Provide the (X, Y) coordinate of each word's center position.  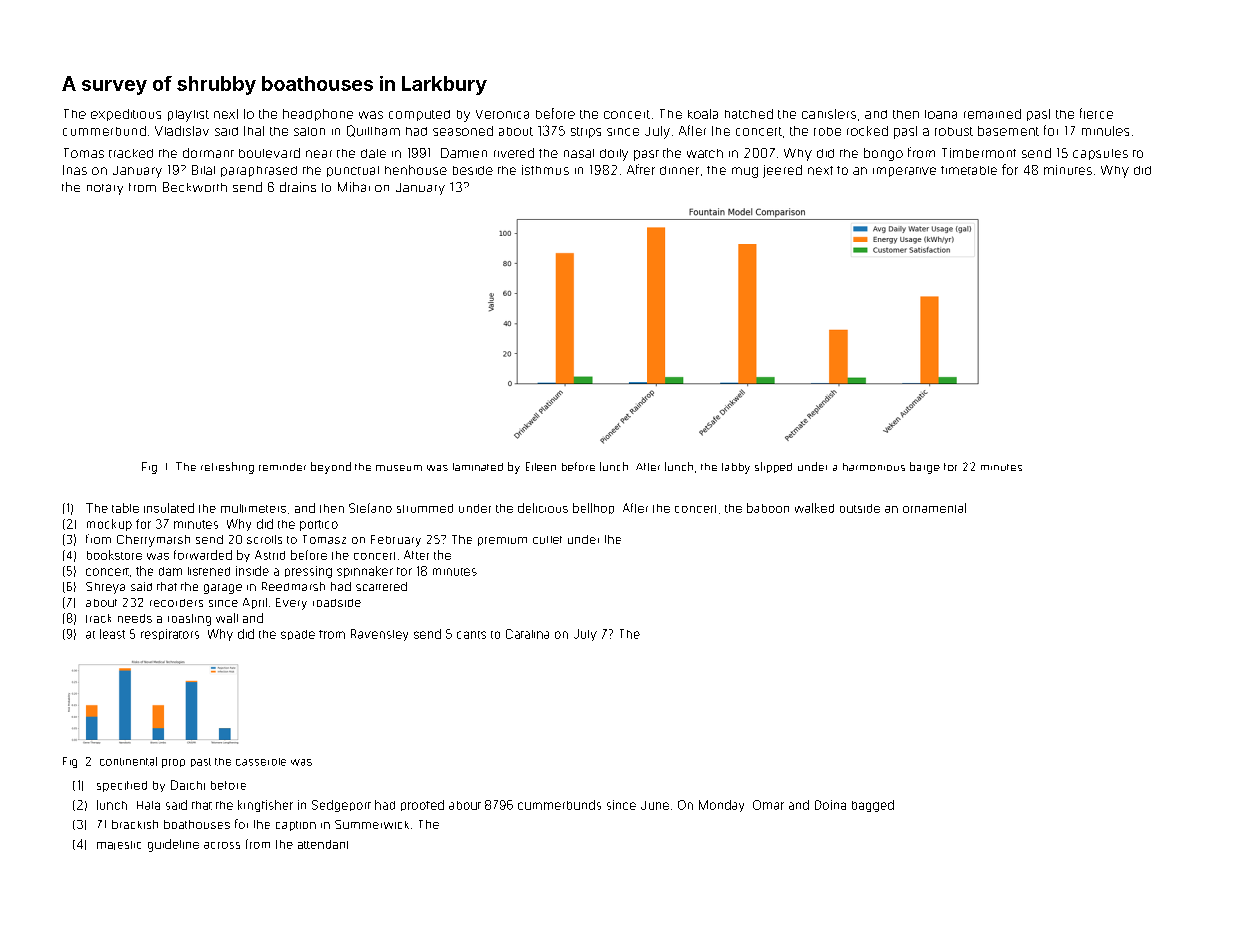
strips (586, 132)
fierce (1096, 113)
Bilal (203, 170)
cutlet (547, 540)
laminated (478, 467)
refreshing (227, 468)
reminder (282, 467)
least (112, 634)
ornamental (934, 508)
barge (925, 468)
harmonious (874, 467)
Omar (768, 805)
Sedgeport (341, 806)
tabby (736, 468)
